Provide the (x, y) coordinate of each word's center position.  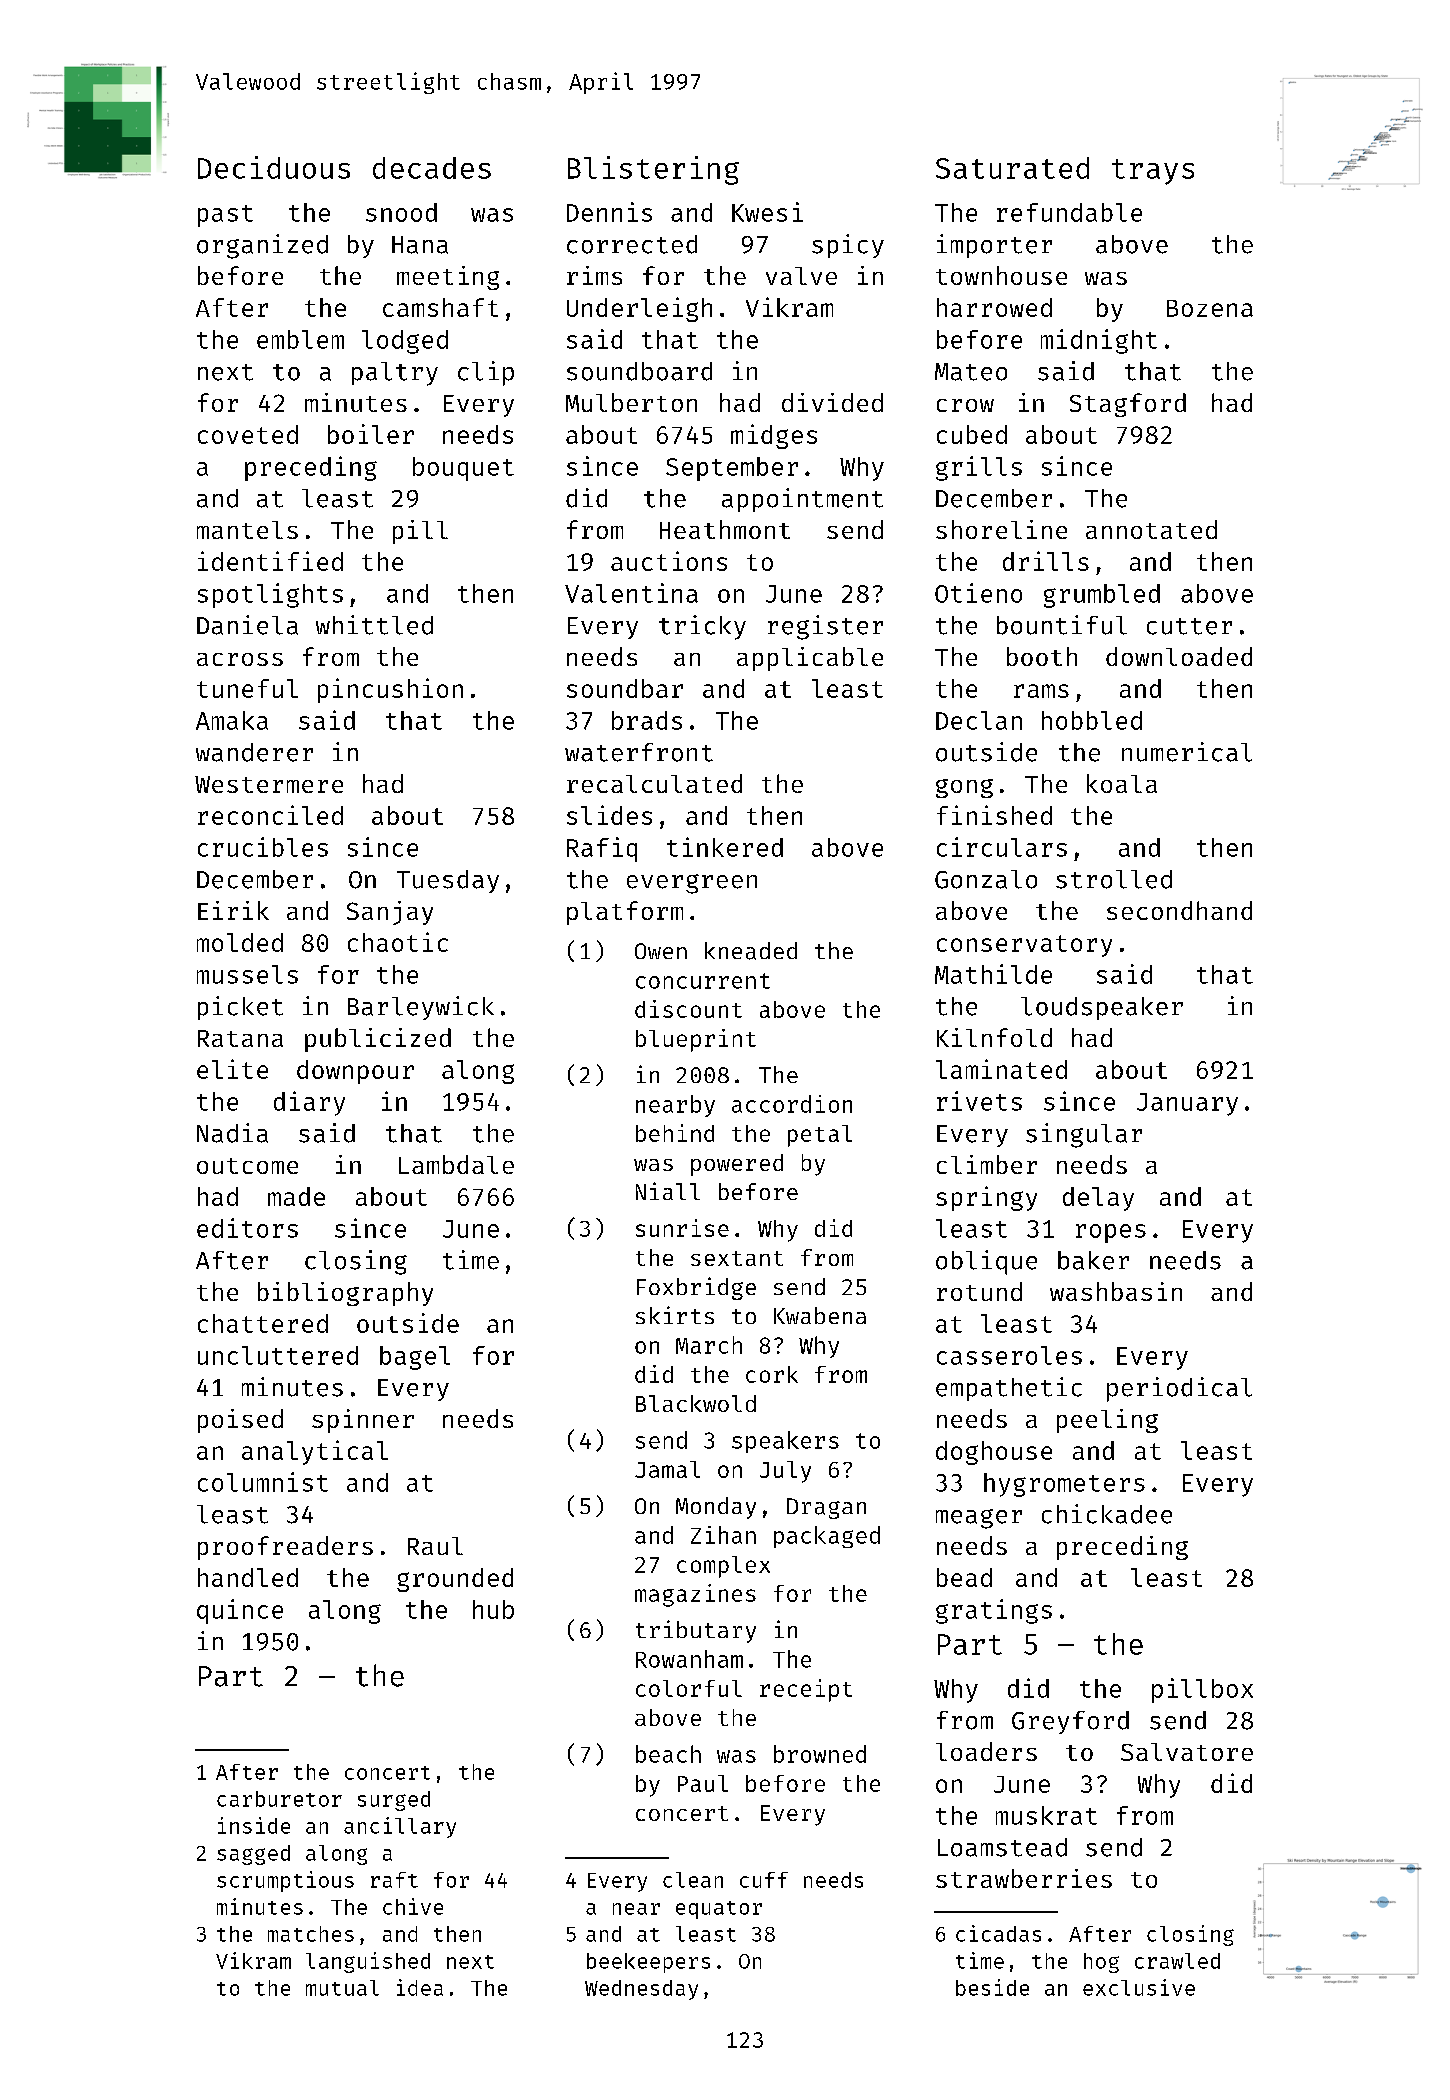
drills (1046, 561)
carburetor (279, 1799)
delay (1098, 1199)
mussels (247, 974)
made (296, 1196)
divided (832, 402)
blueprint (696, 1040)
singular (1084, 1135)
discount (688, 1009)
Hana (420, 245)
